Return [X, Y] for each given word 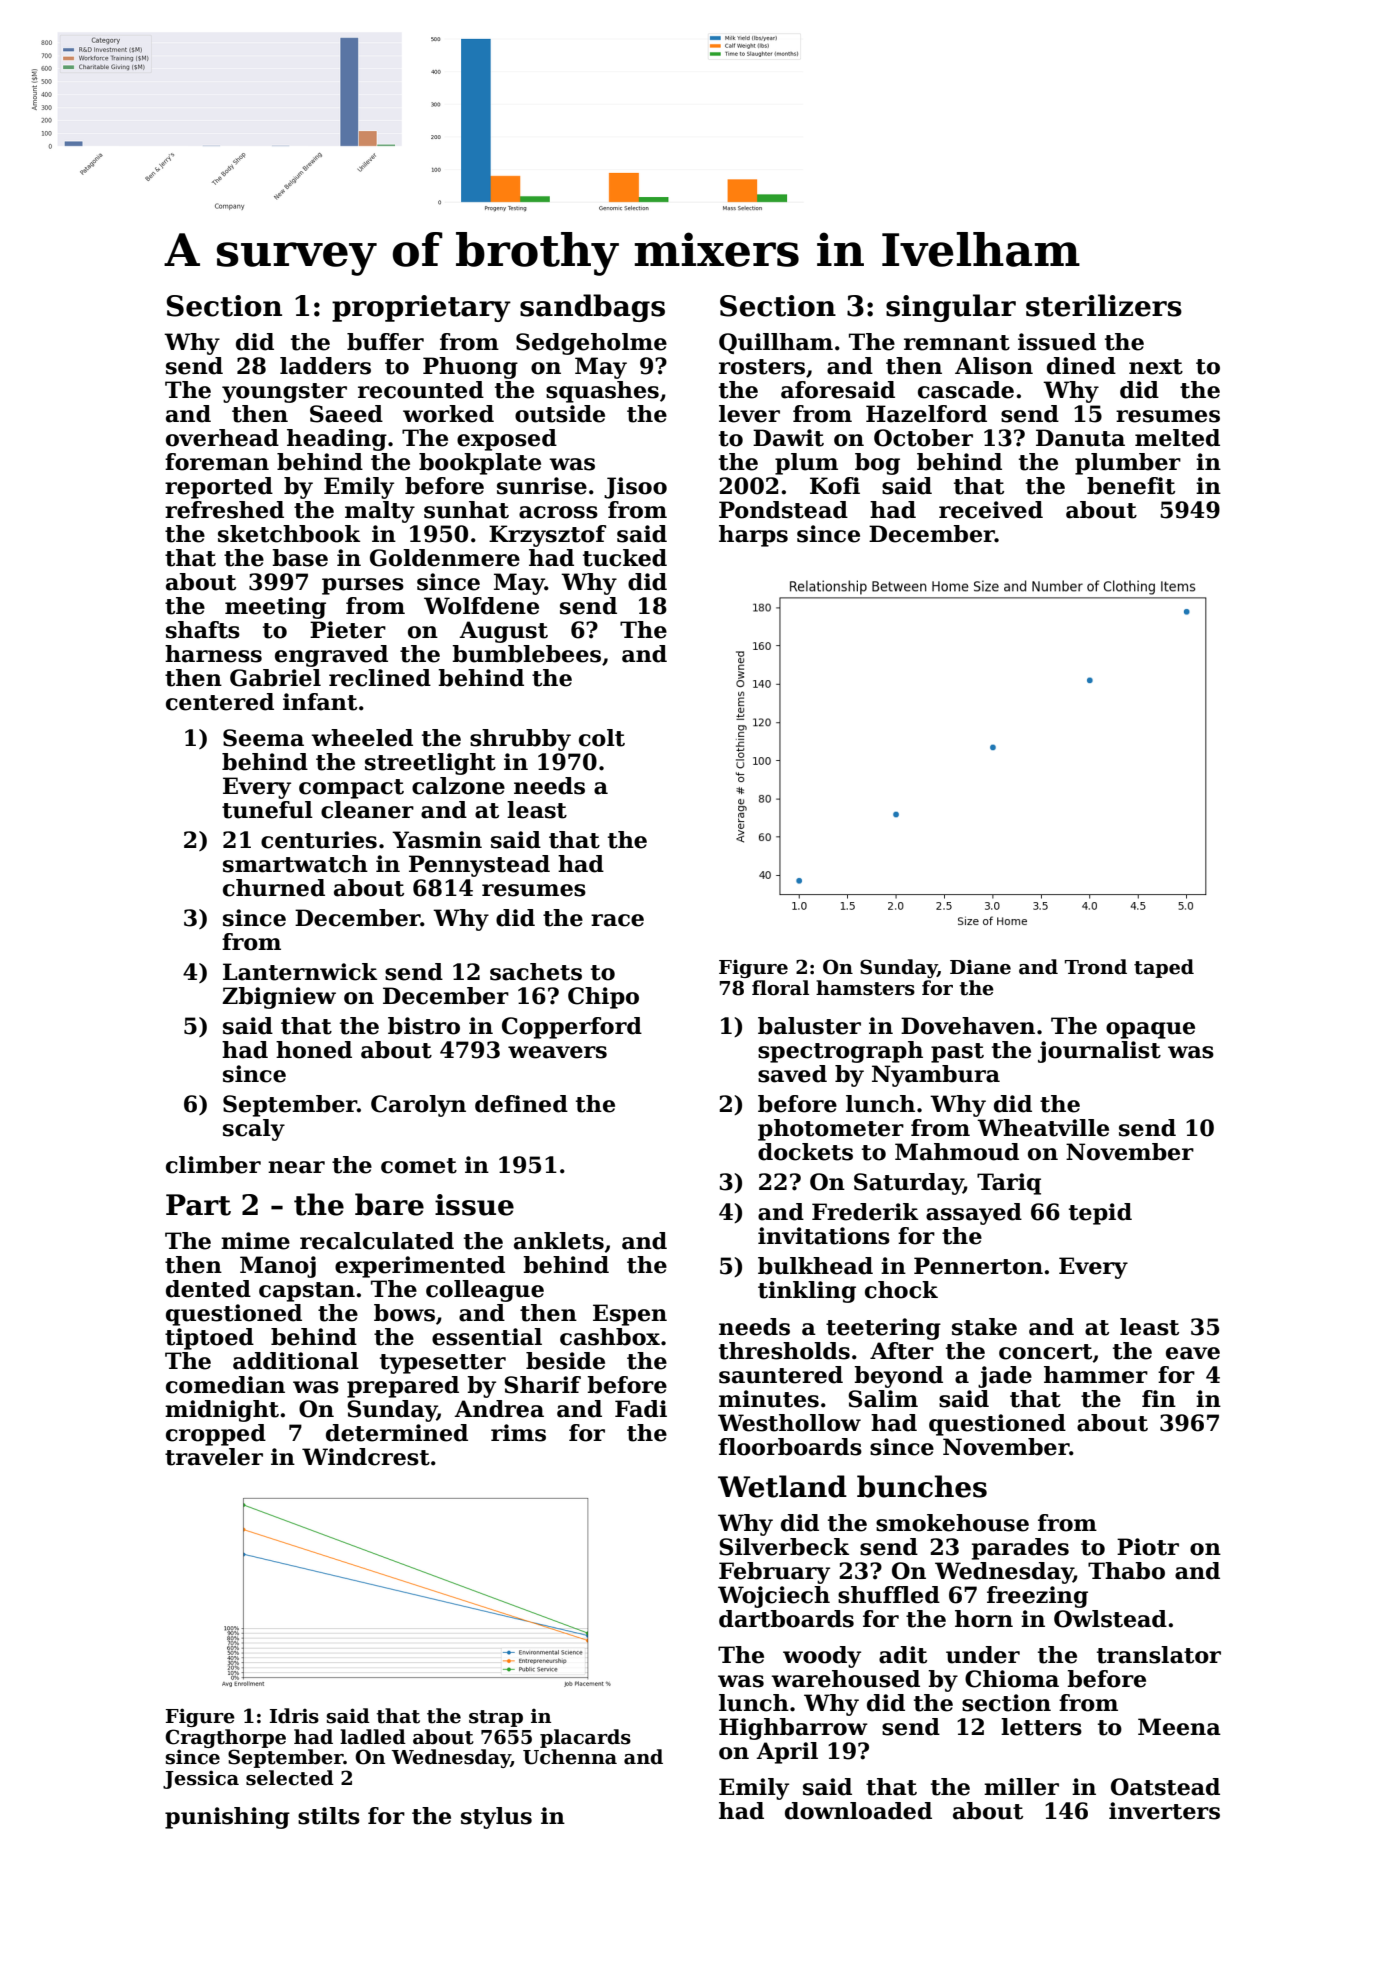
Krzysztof [547, 536]
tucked [625, 558]
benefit [1131, 486]
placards [585, 1738]
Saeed [346, 414]
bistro [424, 1026]
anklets [559, 1241]
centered [220, 702]
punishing [227, 1818]
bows [404, 1313]
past [957, 1053]
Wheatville [1043, 1128]
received [991, 510]
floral [780, 988]
